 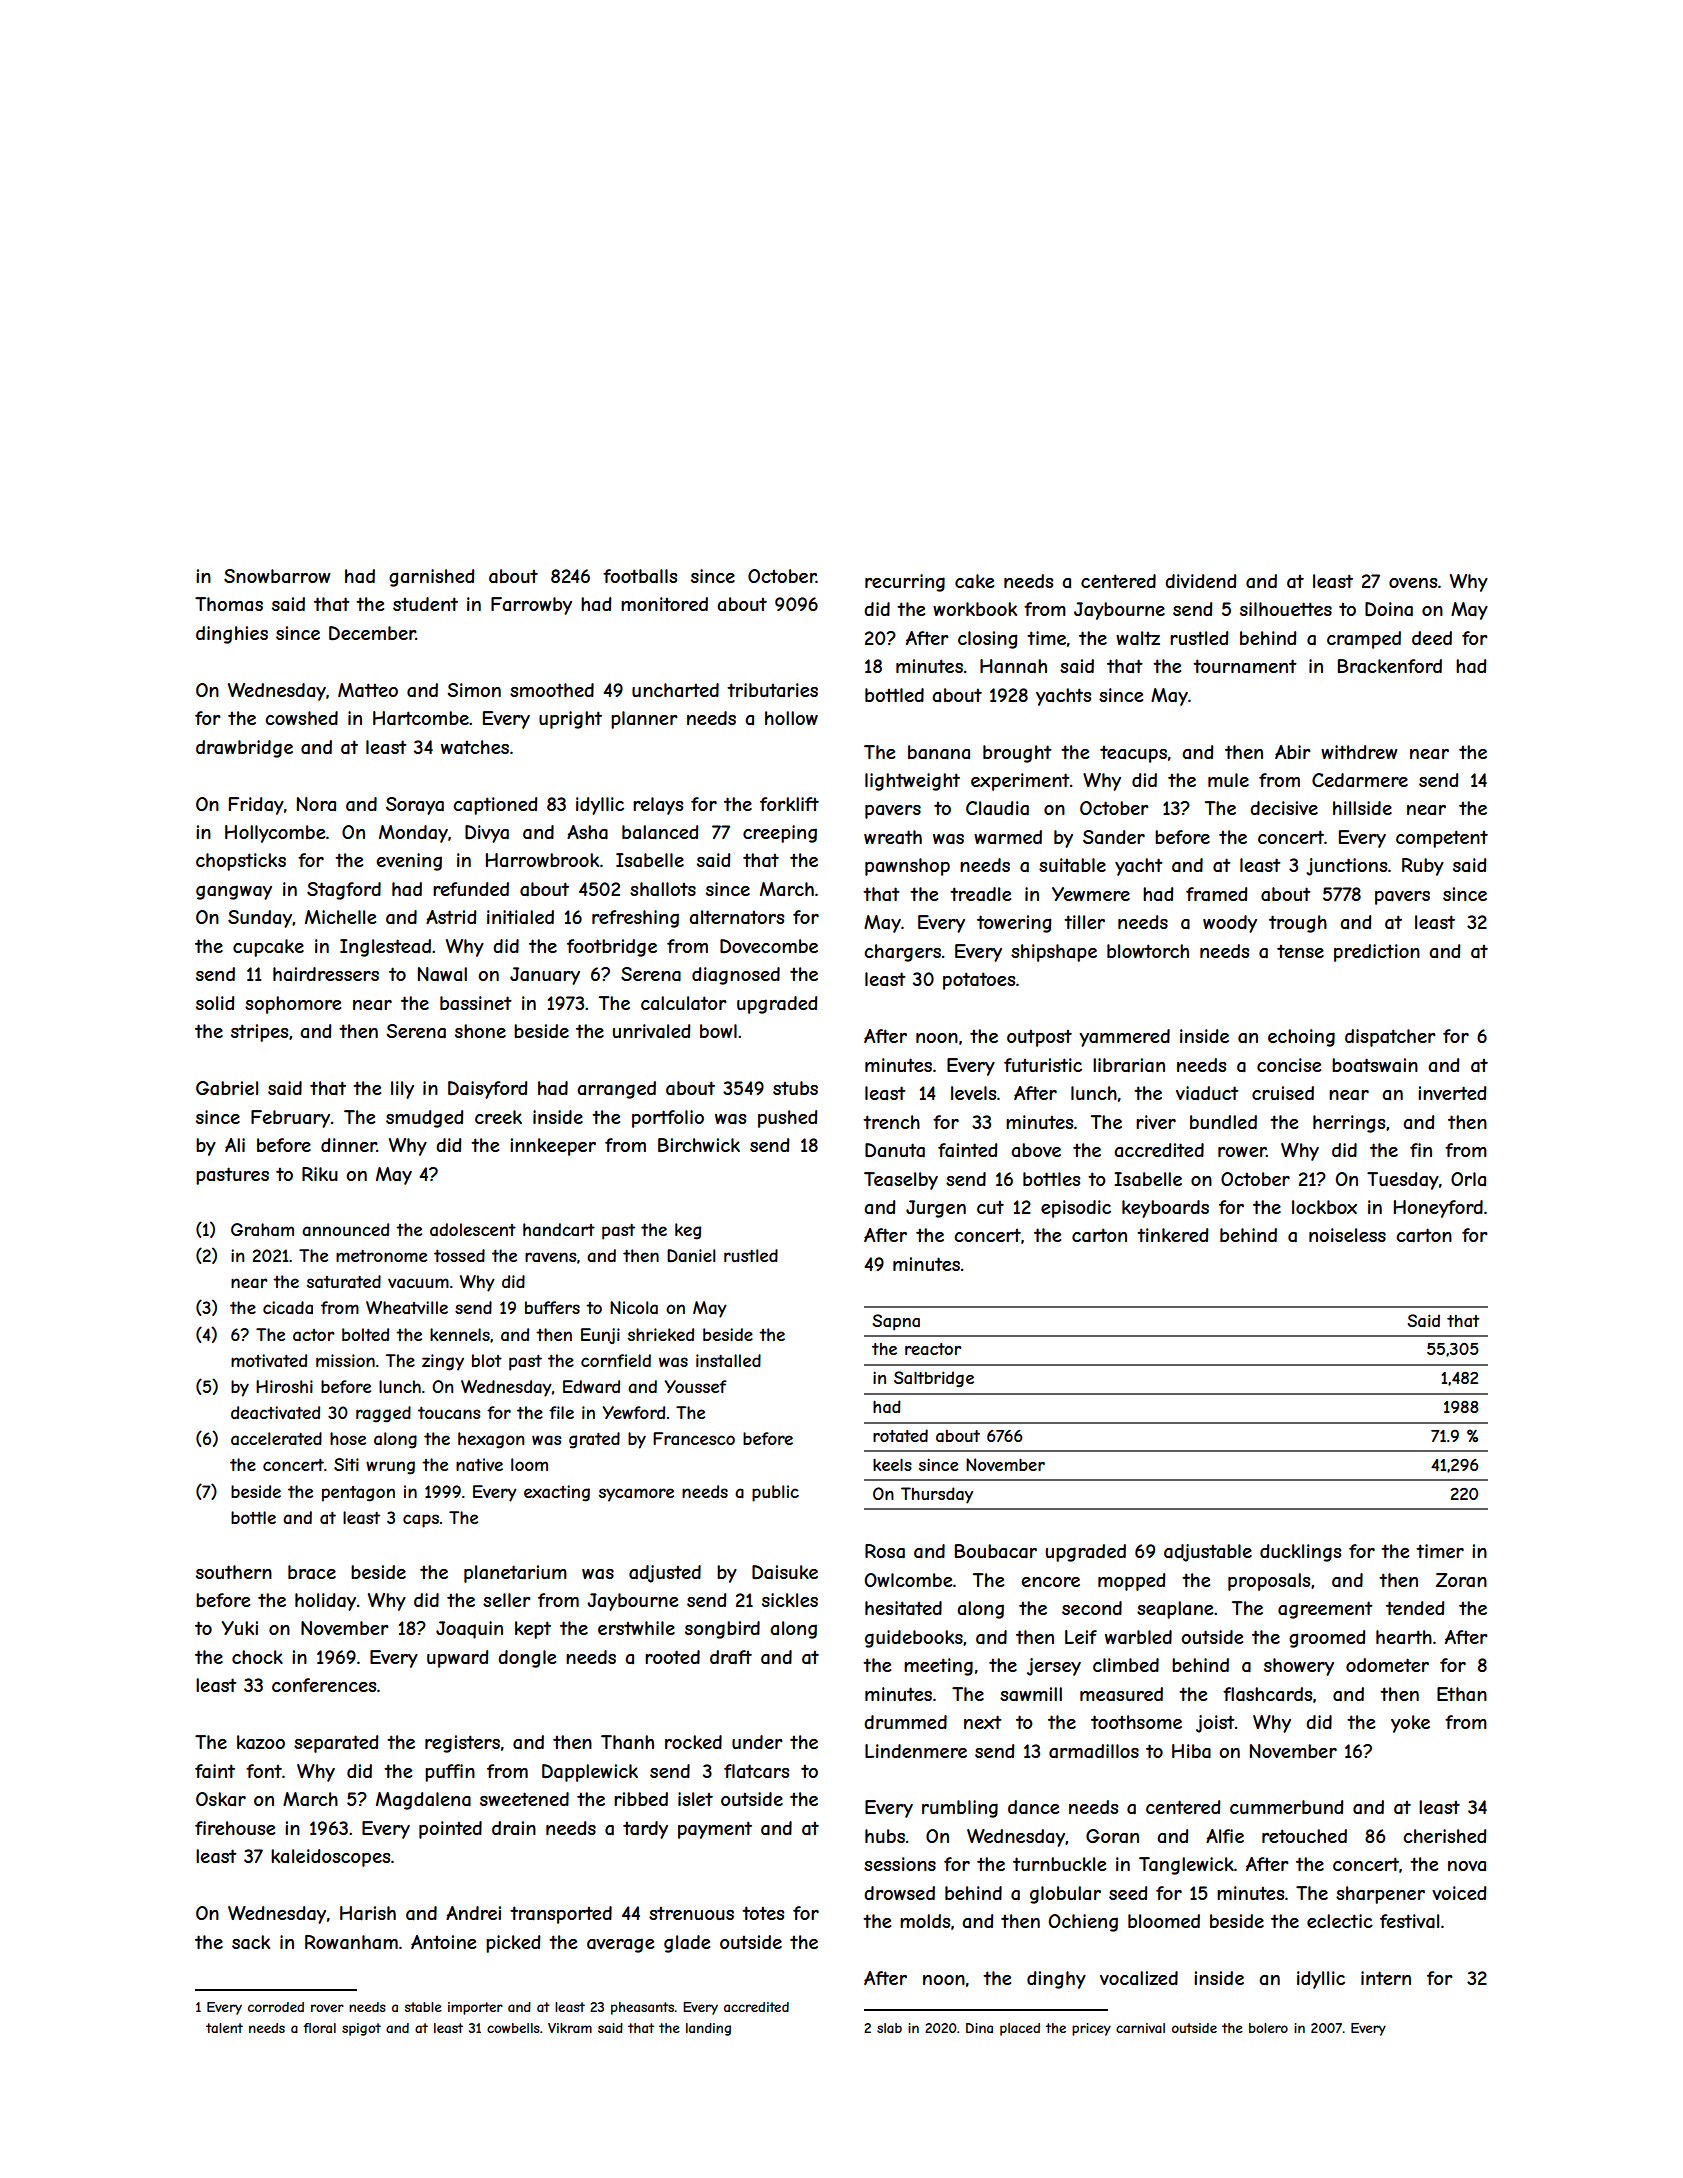 I want to click on recurring, so click(x=905, y=583).
